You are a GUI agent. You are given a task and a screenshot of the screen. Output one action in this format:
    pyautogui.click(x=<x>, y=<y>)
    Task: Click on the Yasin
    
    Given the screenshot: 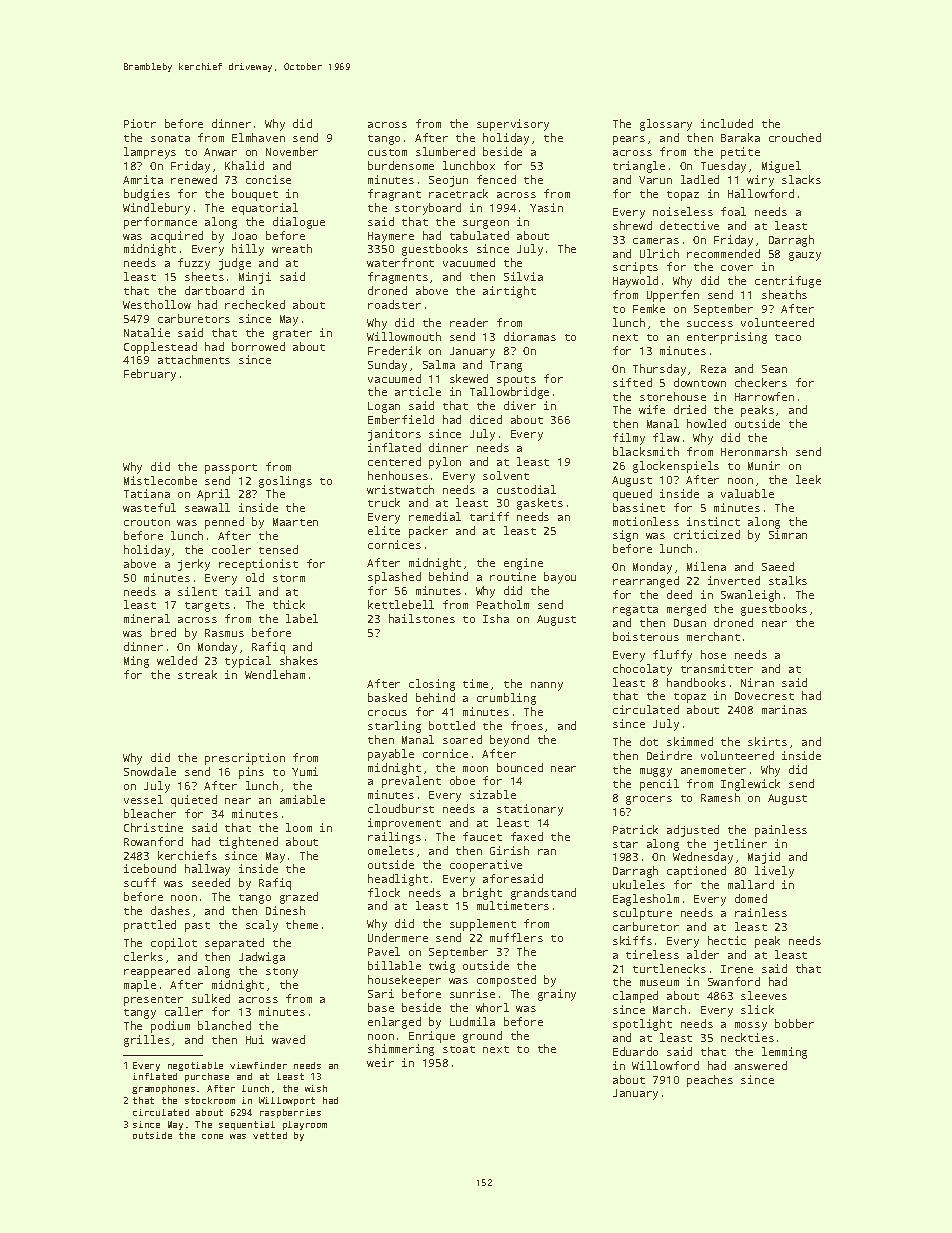 What is the action you would take?
    pyautogui.click(x=546, y=207)
